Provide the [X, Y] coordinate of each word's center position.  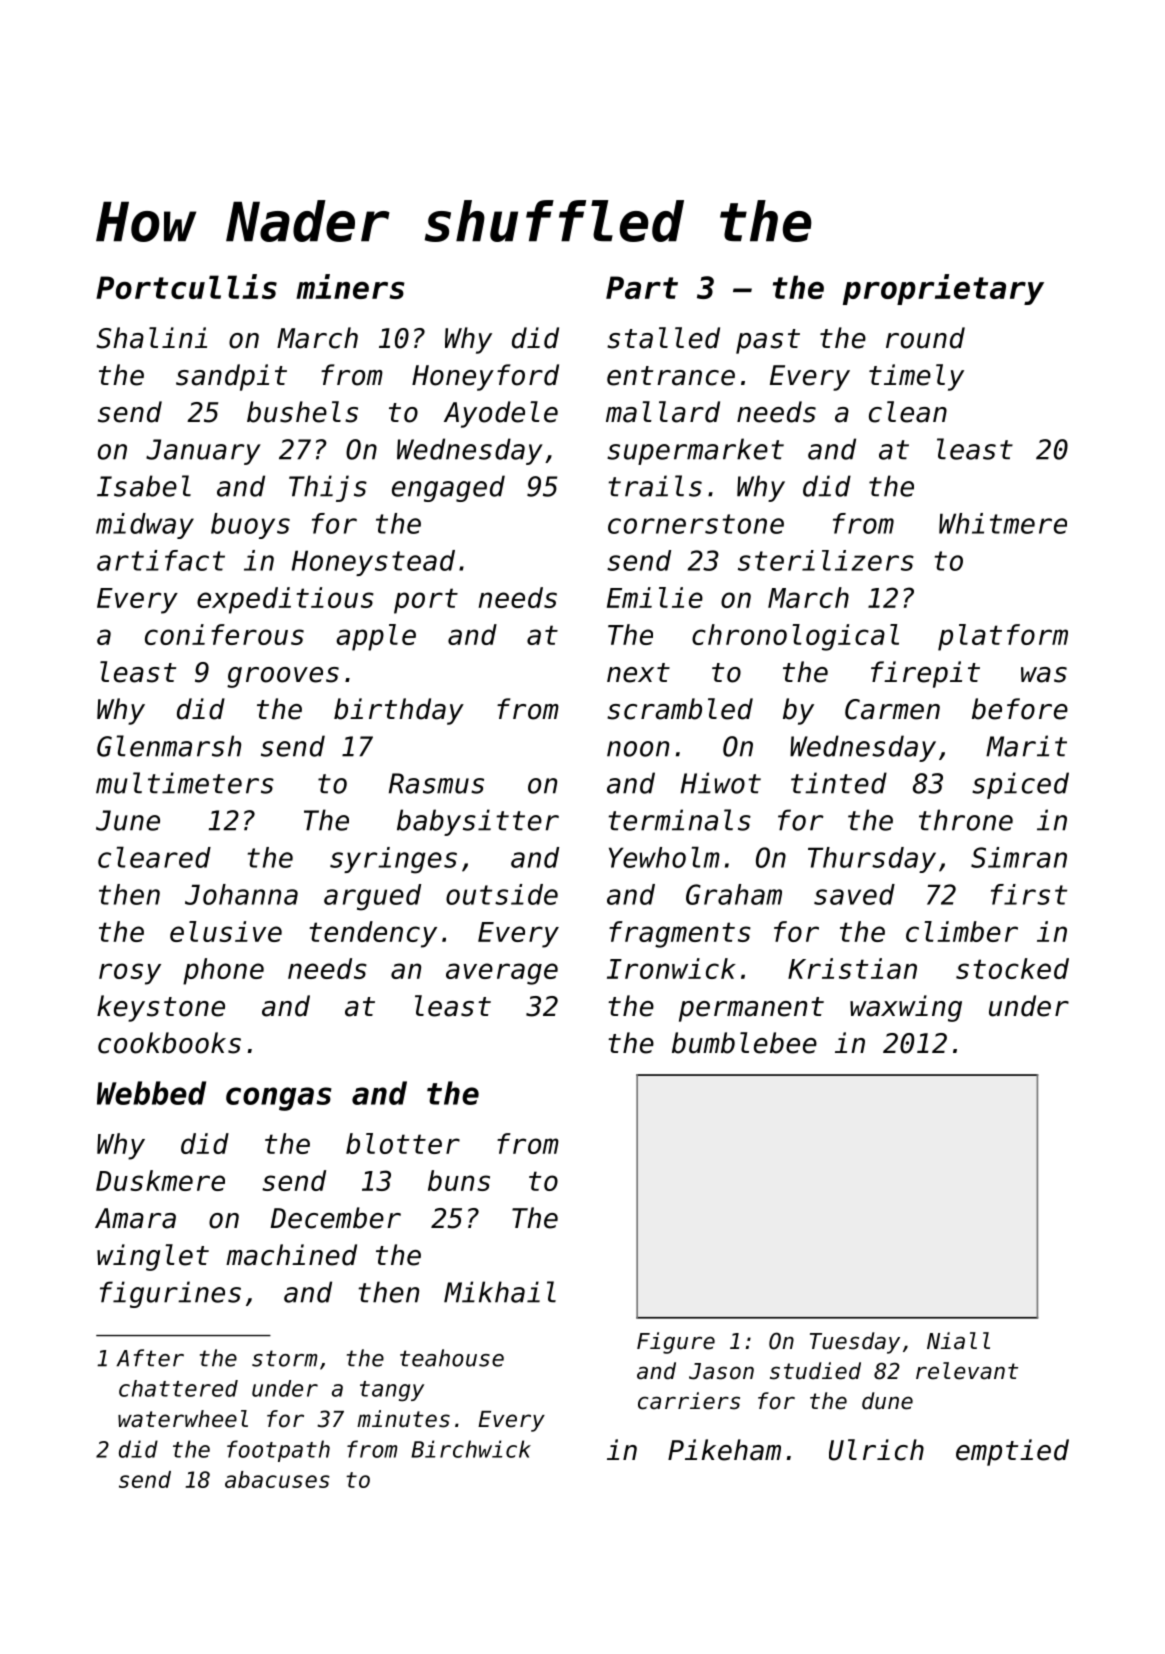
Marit [1026, 746]
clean [908, 412]
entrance [671, 376]
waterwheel [183, 1419]
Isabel [144, 486]
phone [223, 971]
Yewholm [664, 857]
